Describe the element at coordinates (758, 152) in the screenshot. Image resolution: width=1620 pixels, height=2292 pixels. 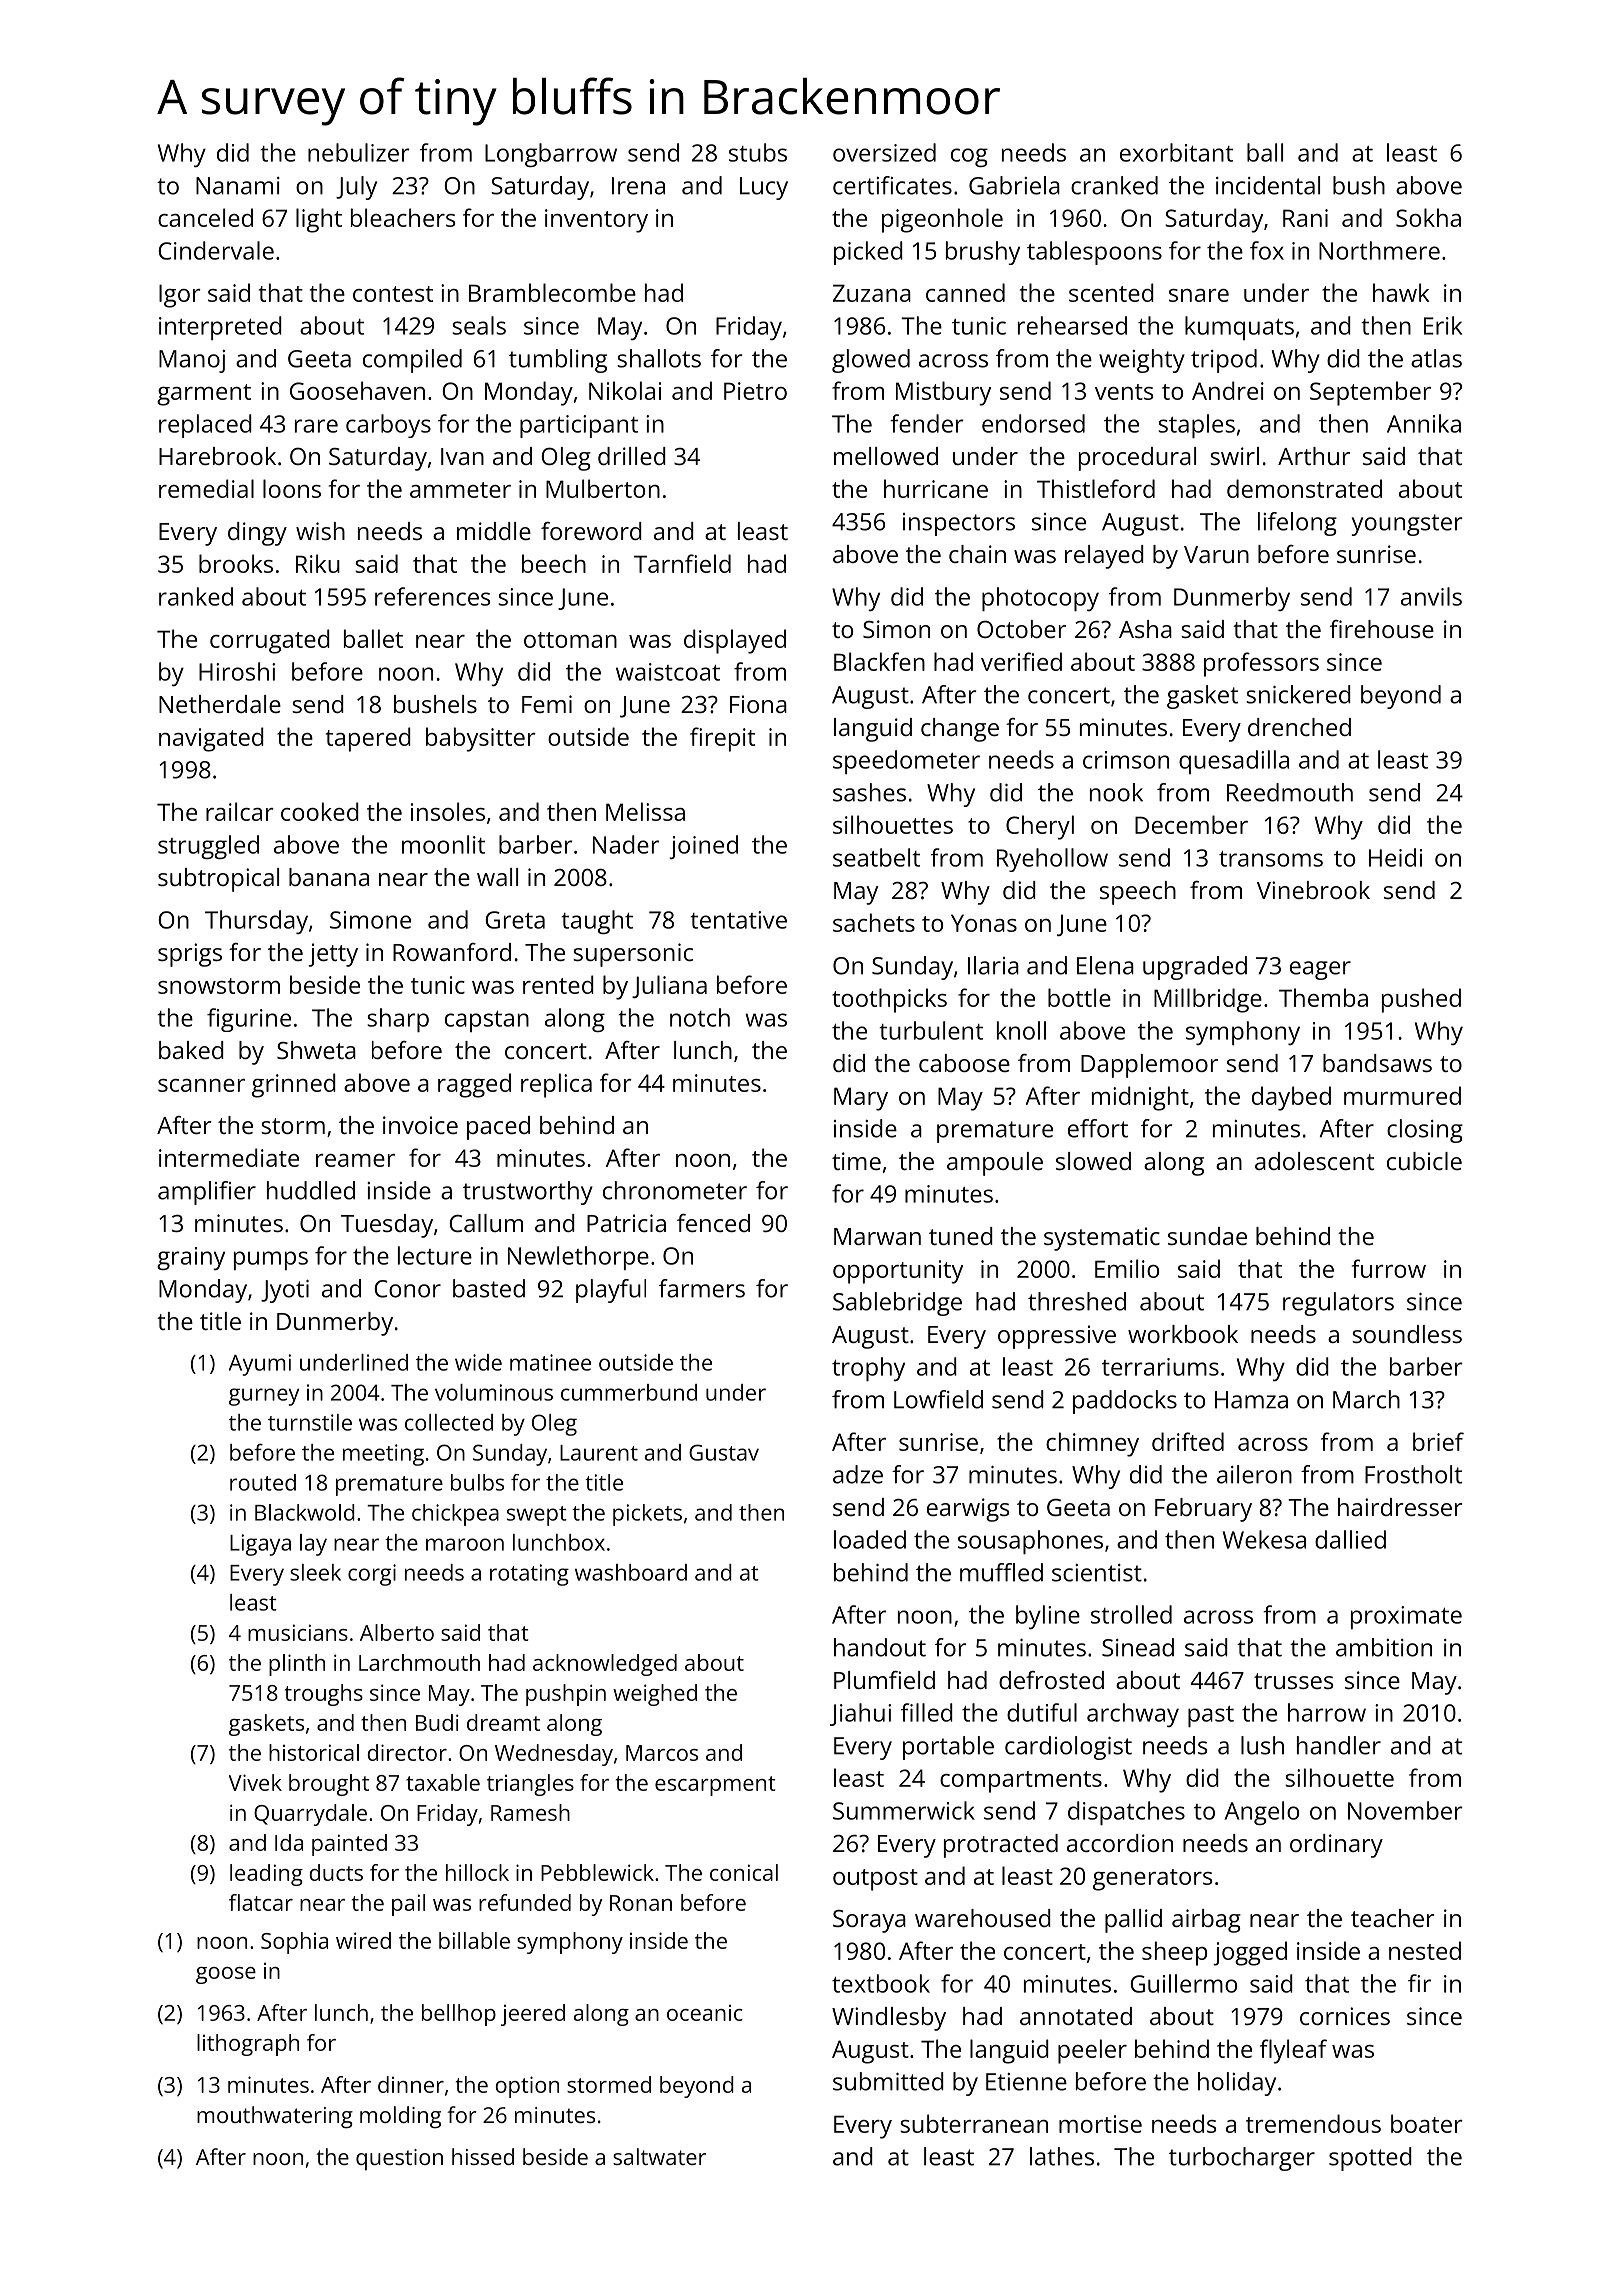
I see `stubs` at that location.
